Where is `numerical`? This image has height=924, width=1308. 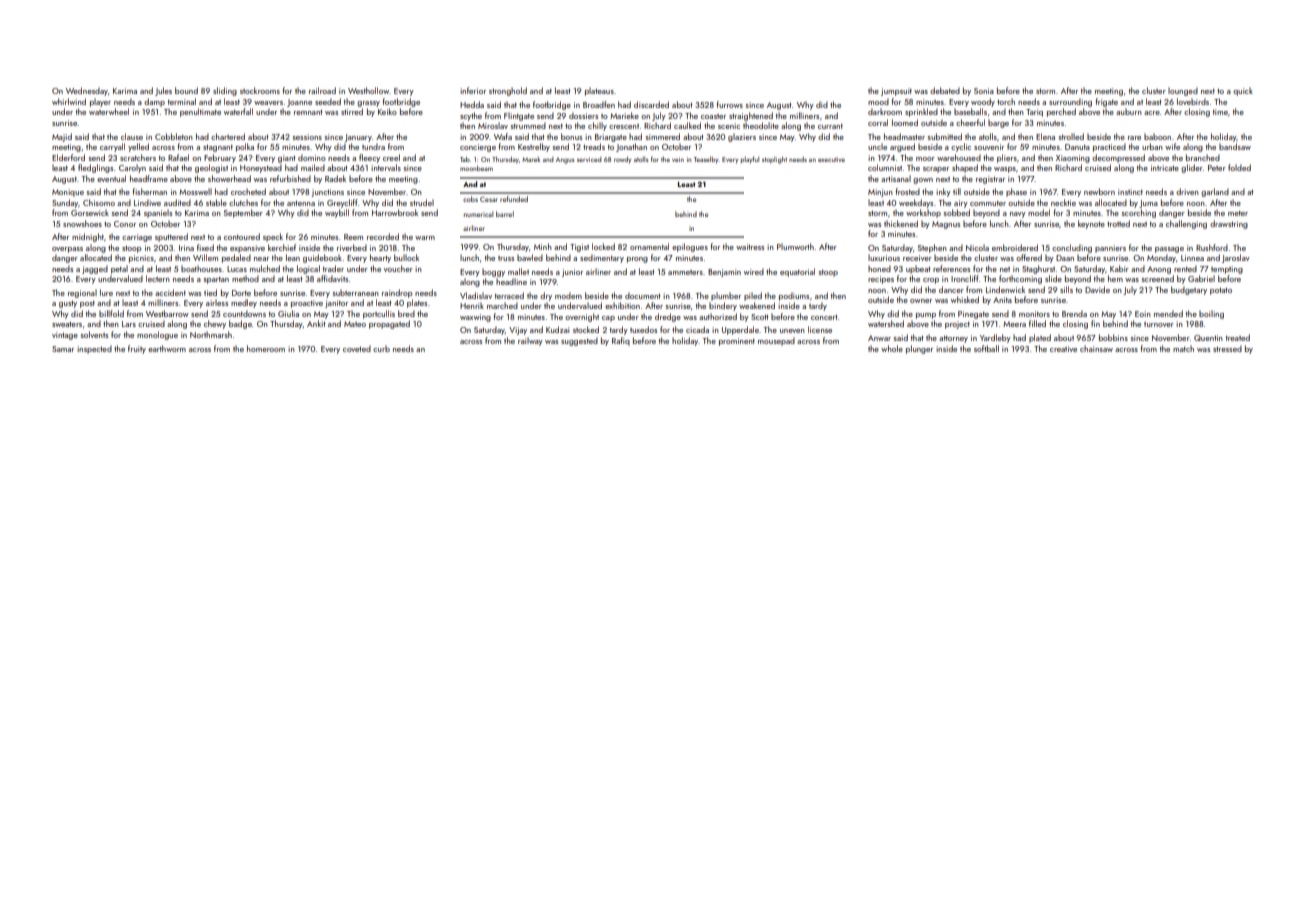 numerical is located at coordinates (478, 214).
